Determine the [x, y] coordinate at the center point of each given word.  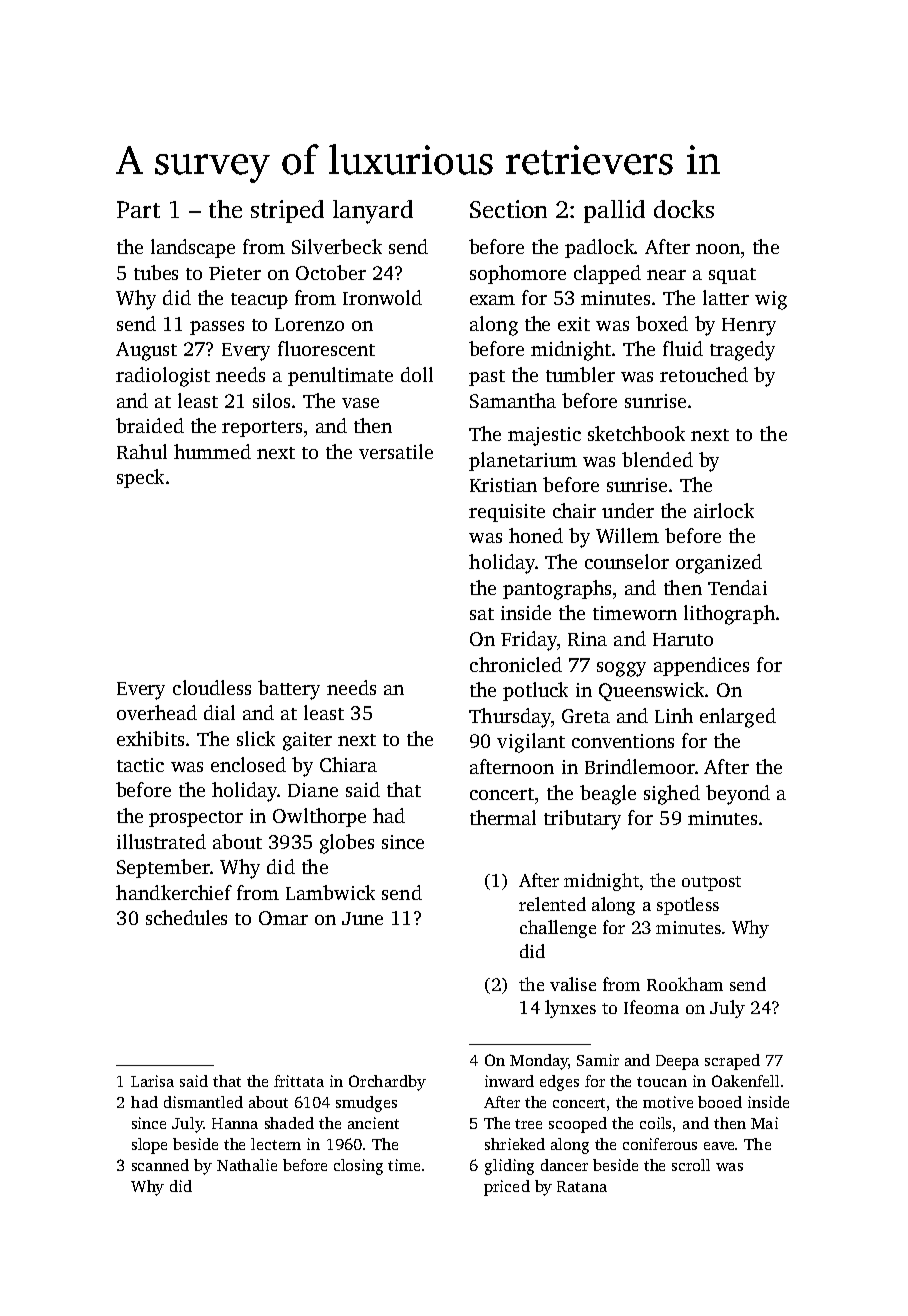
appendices [701, 666]
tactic [140, 765]
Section [508, 209]
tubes [156, 272]
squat [732, 276]
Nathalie [247, 1165]
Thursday [510, 718]
